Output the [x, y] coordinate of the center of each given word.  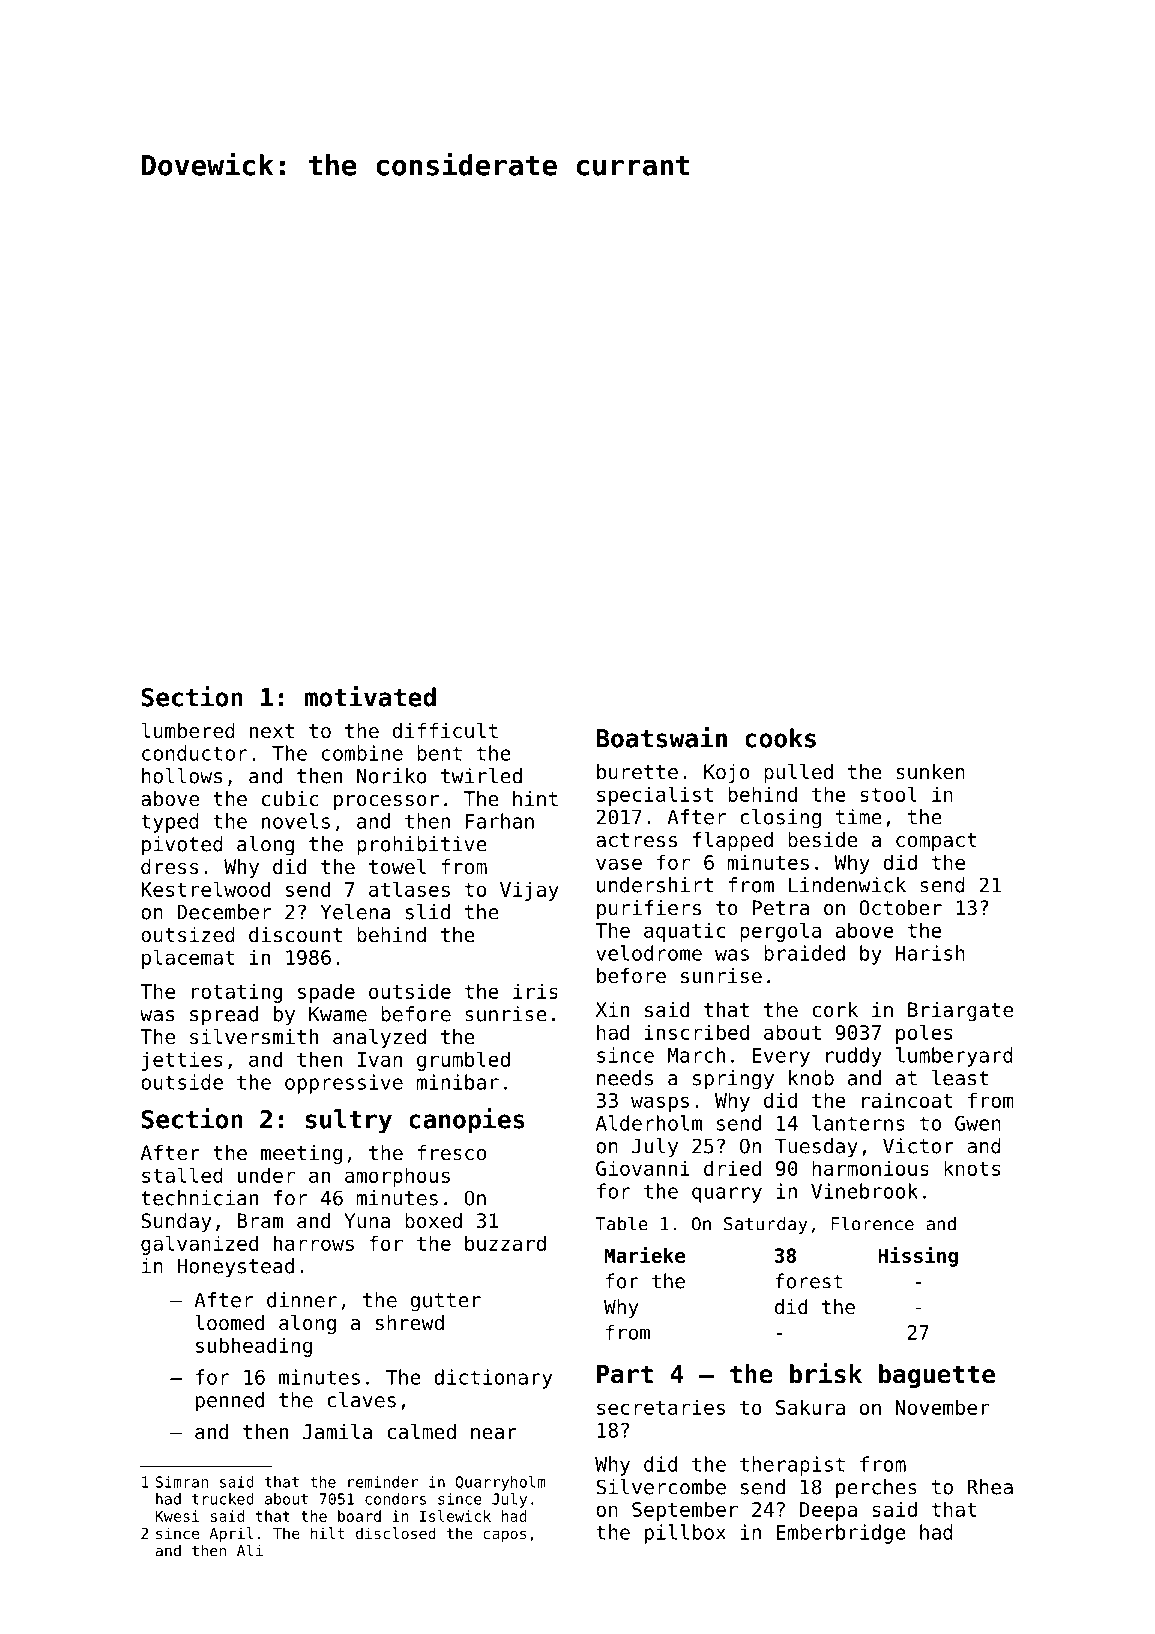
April [231, 1534]
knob [811, 1078]
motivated [370, 696]
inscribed [697, 1032]
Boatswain [661, 737]
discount [295, 935]
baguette [937, 1376]
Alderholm [649, 1123]
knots [972, 1168]
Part [625, 1374]
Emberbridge [841, 1534]
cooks [780, 738]
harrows [314, 1243]
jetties [182, 1061]
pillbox [685, 1534]
